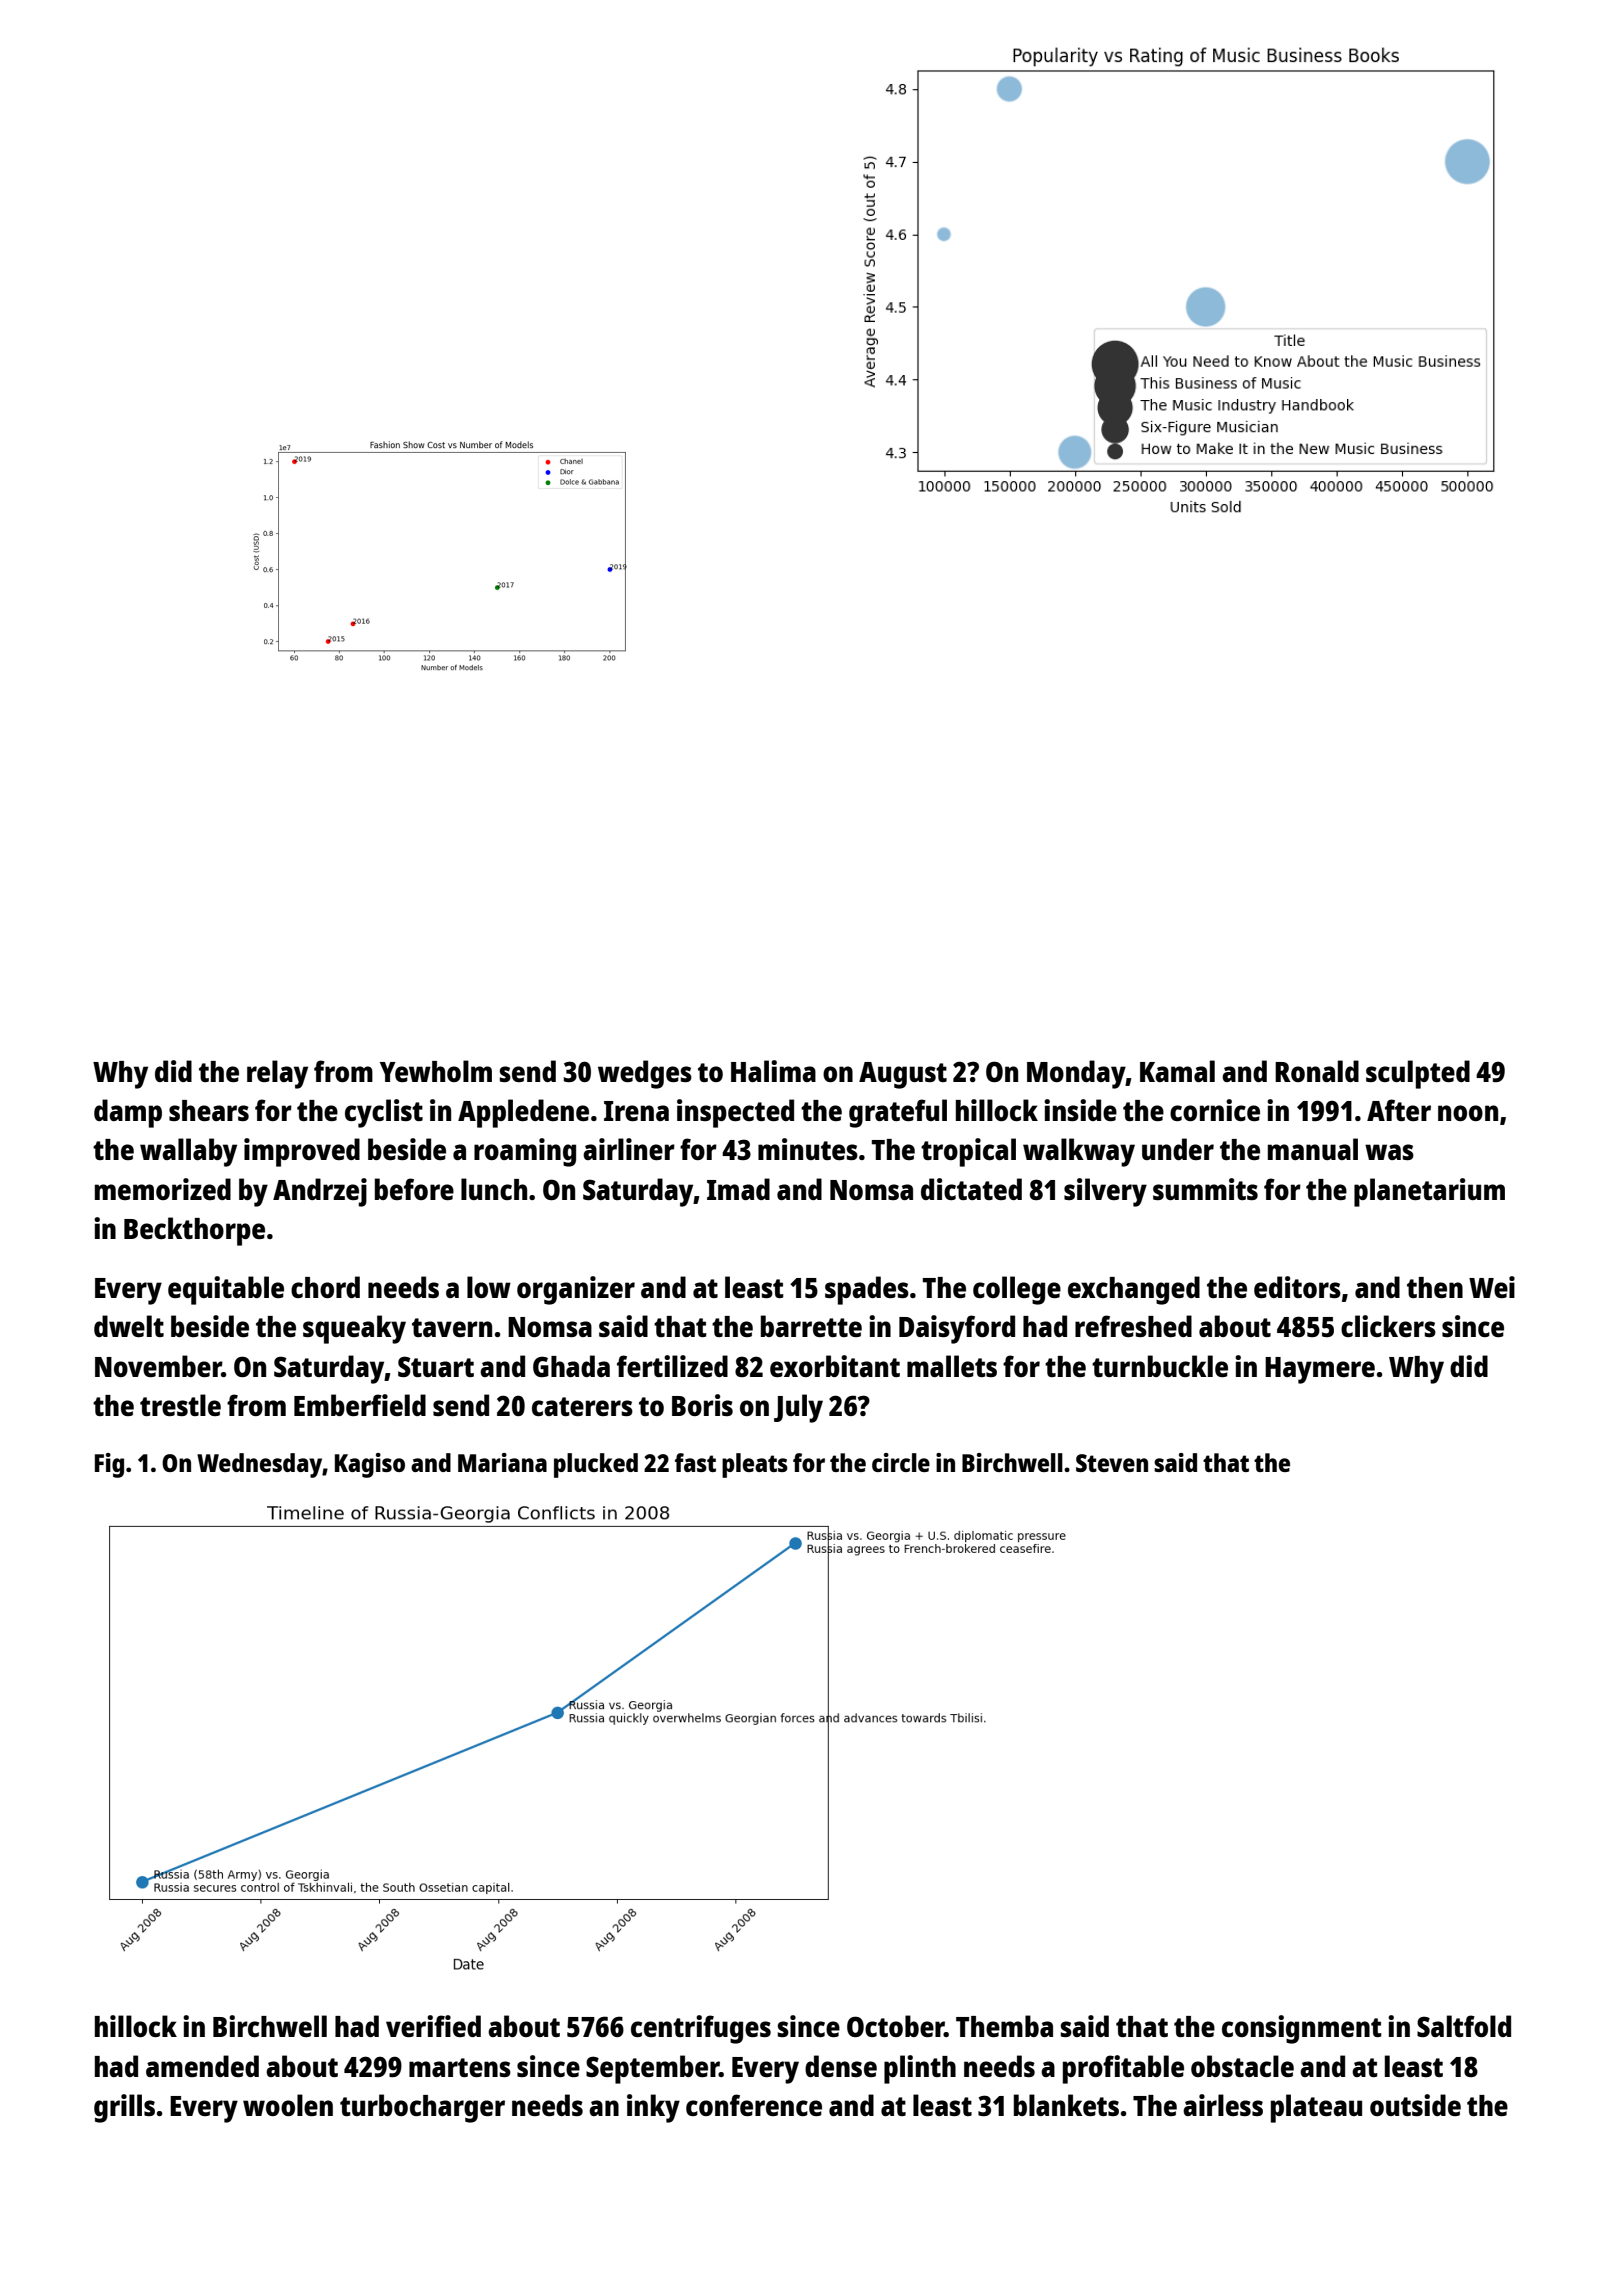  I want to click on damp, so click(128, 1113).
